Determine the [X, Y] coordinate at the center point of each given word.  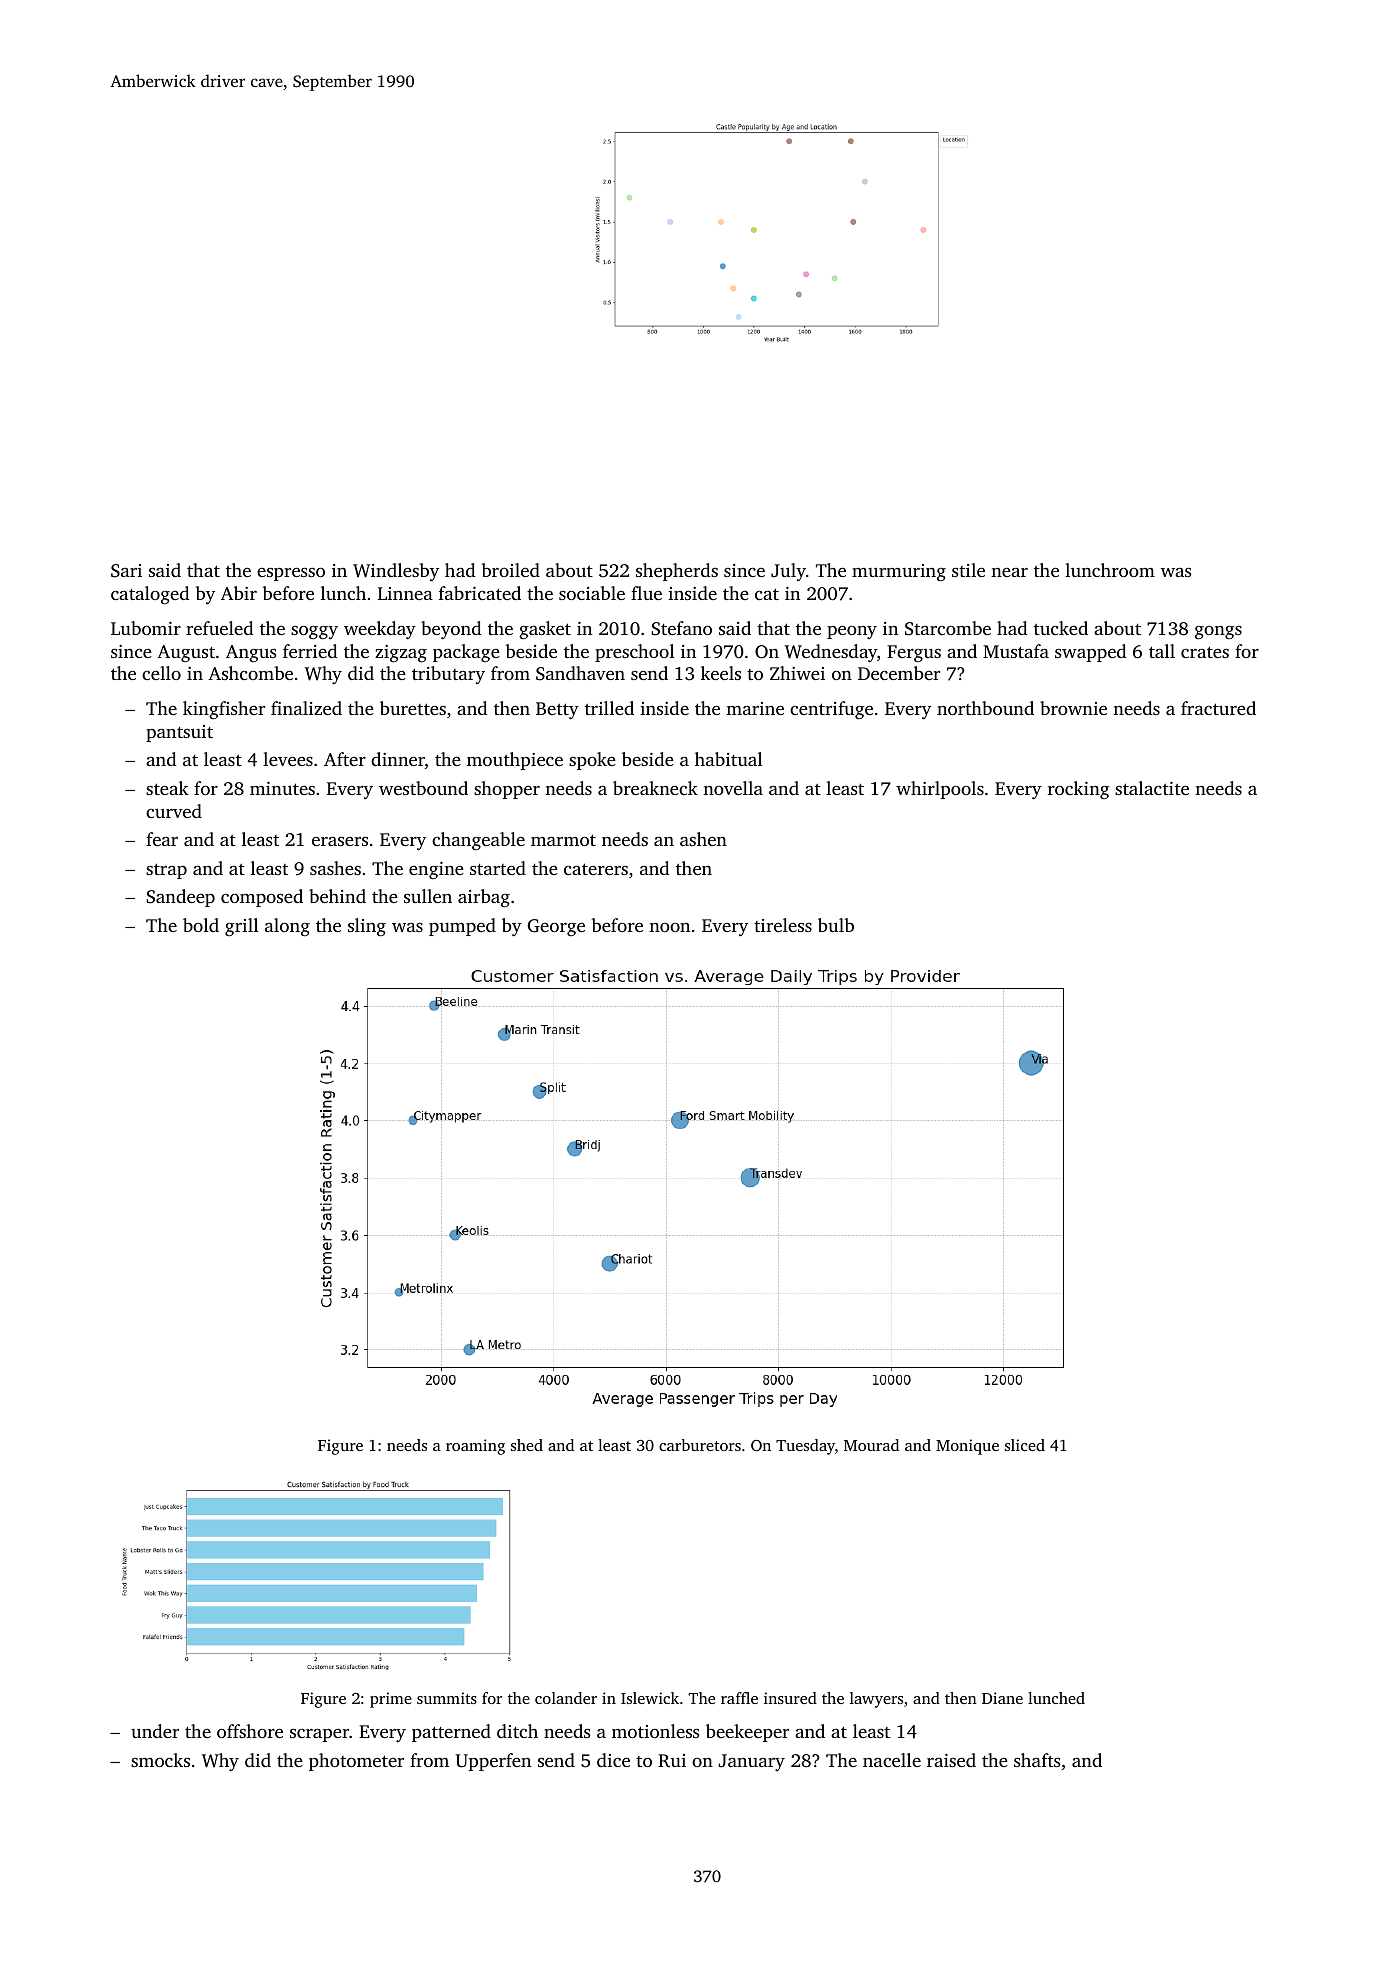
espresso [291, 574]
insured [790, 1698]
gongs [1218, 633]
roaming [475, 1447]
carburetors [700, 1445]
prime [391, 1700]
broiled [511, 570]
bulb [836, 925]
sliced [1025, 1445]
